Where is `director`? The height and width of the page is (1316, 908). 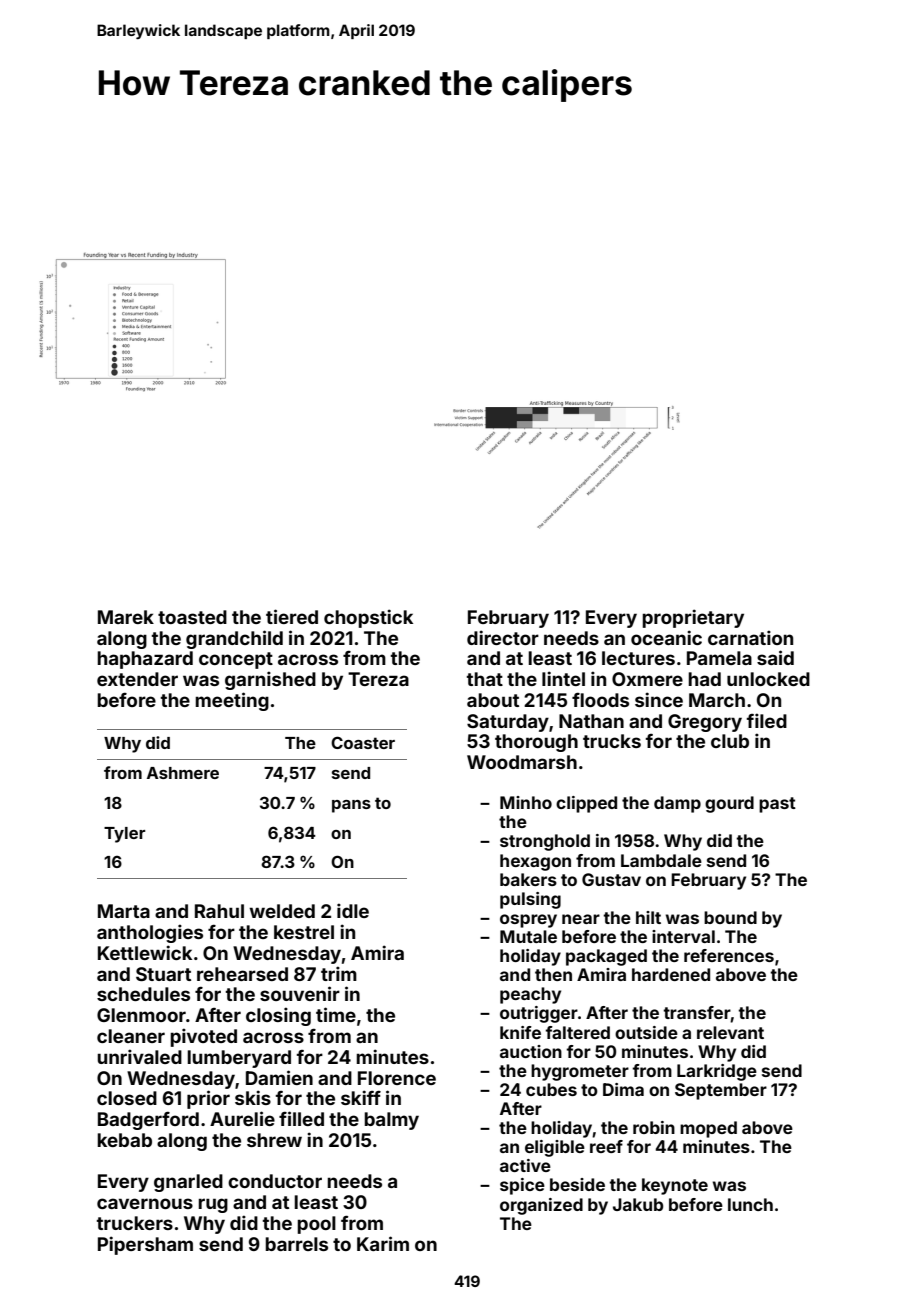 director is located at coordinates (503, 637).
